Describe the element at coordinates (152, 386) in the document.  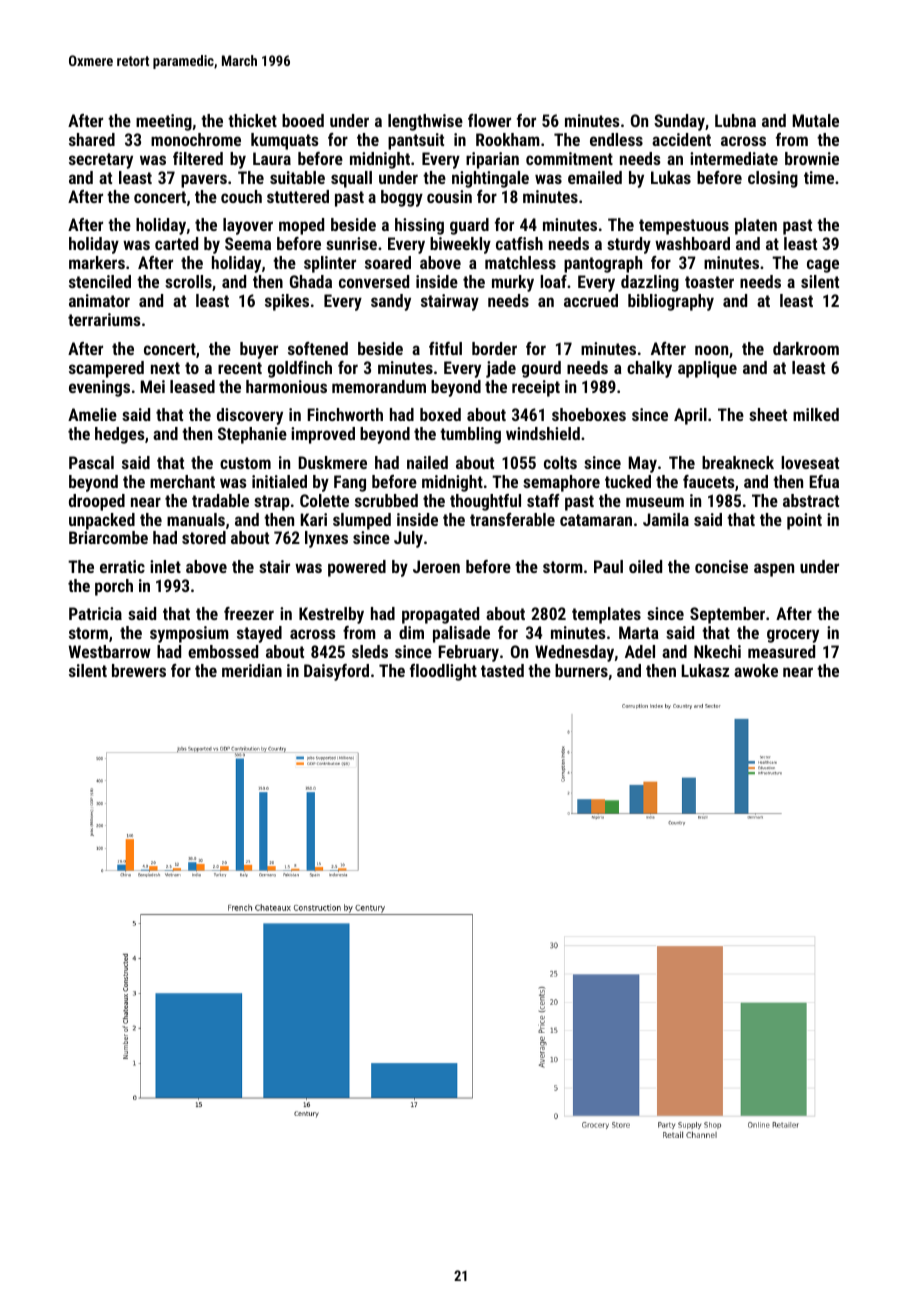
I see `Mei` at that location.
